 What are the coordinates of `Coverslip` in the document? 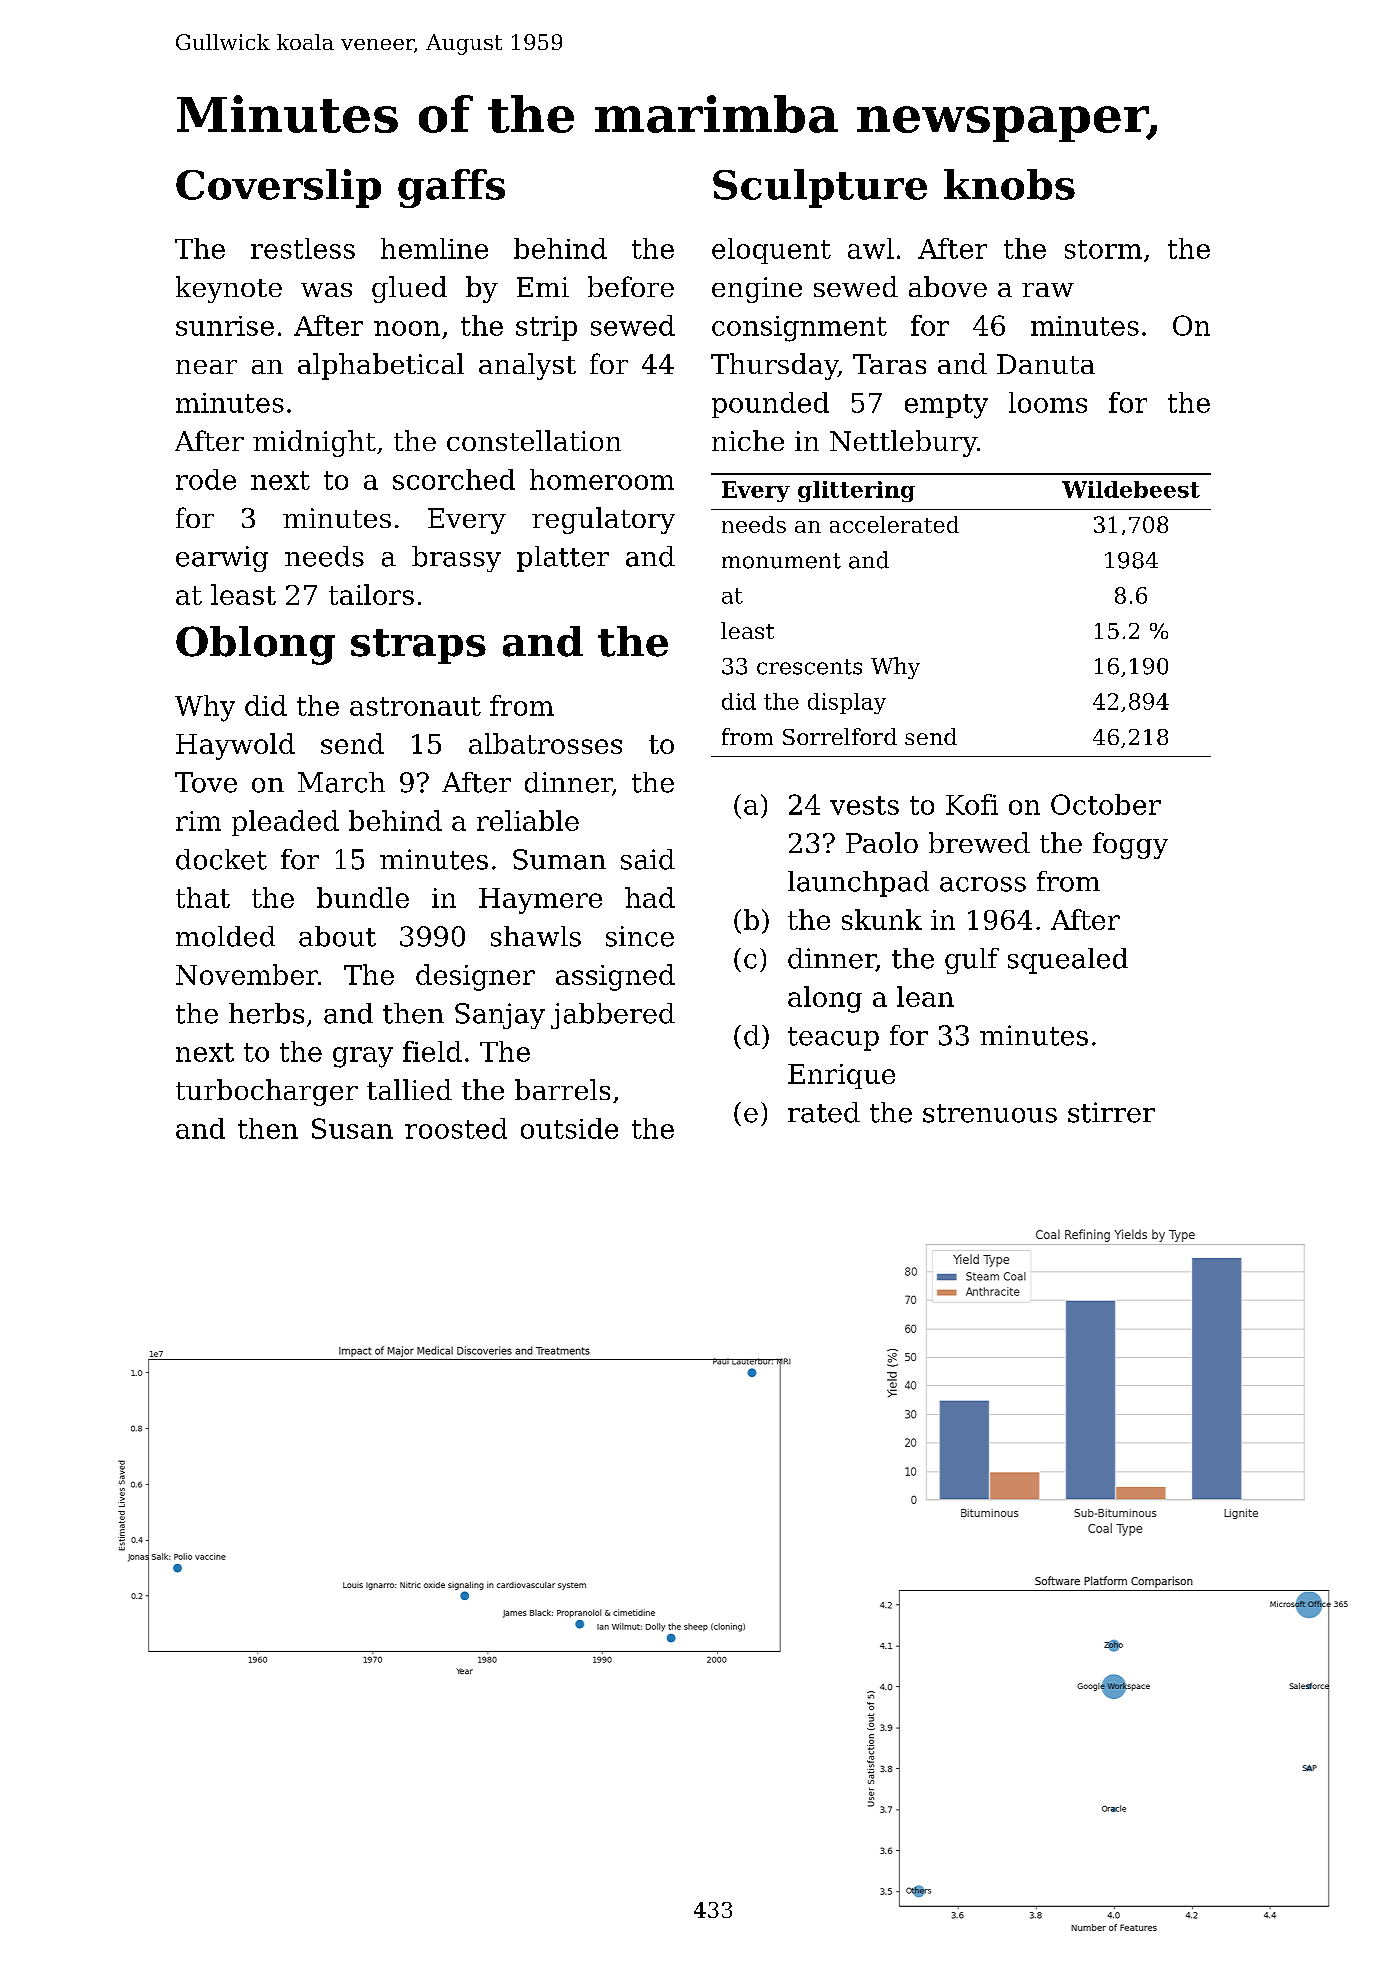 It's located at (278, 188).
